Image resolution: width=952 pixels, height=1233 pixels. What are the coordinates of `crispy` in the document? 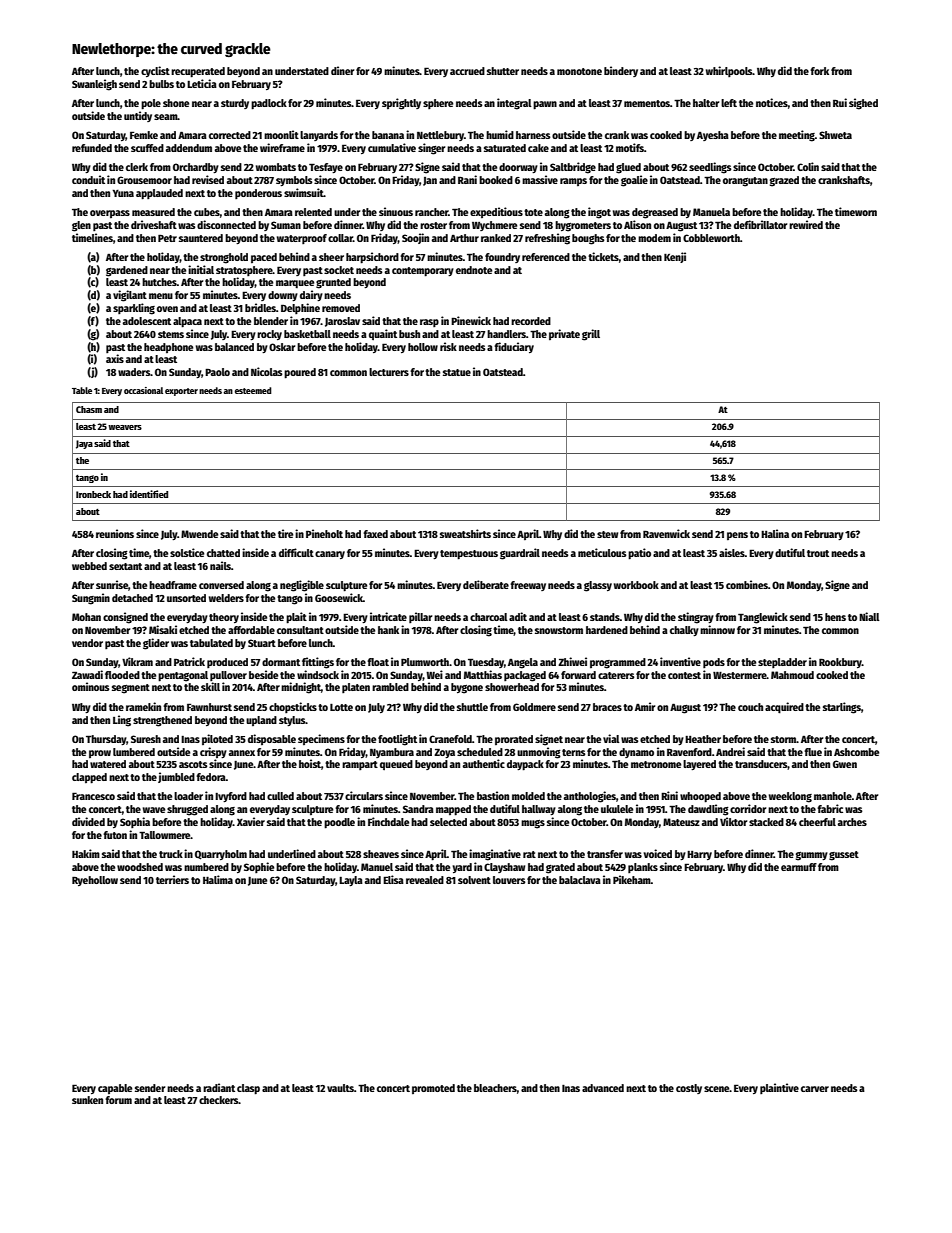 It's located at (213, 752).
